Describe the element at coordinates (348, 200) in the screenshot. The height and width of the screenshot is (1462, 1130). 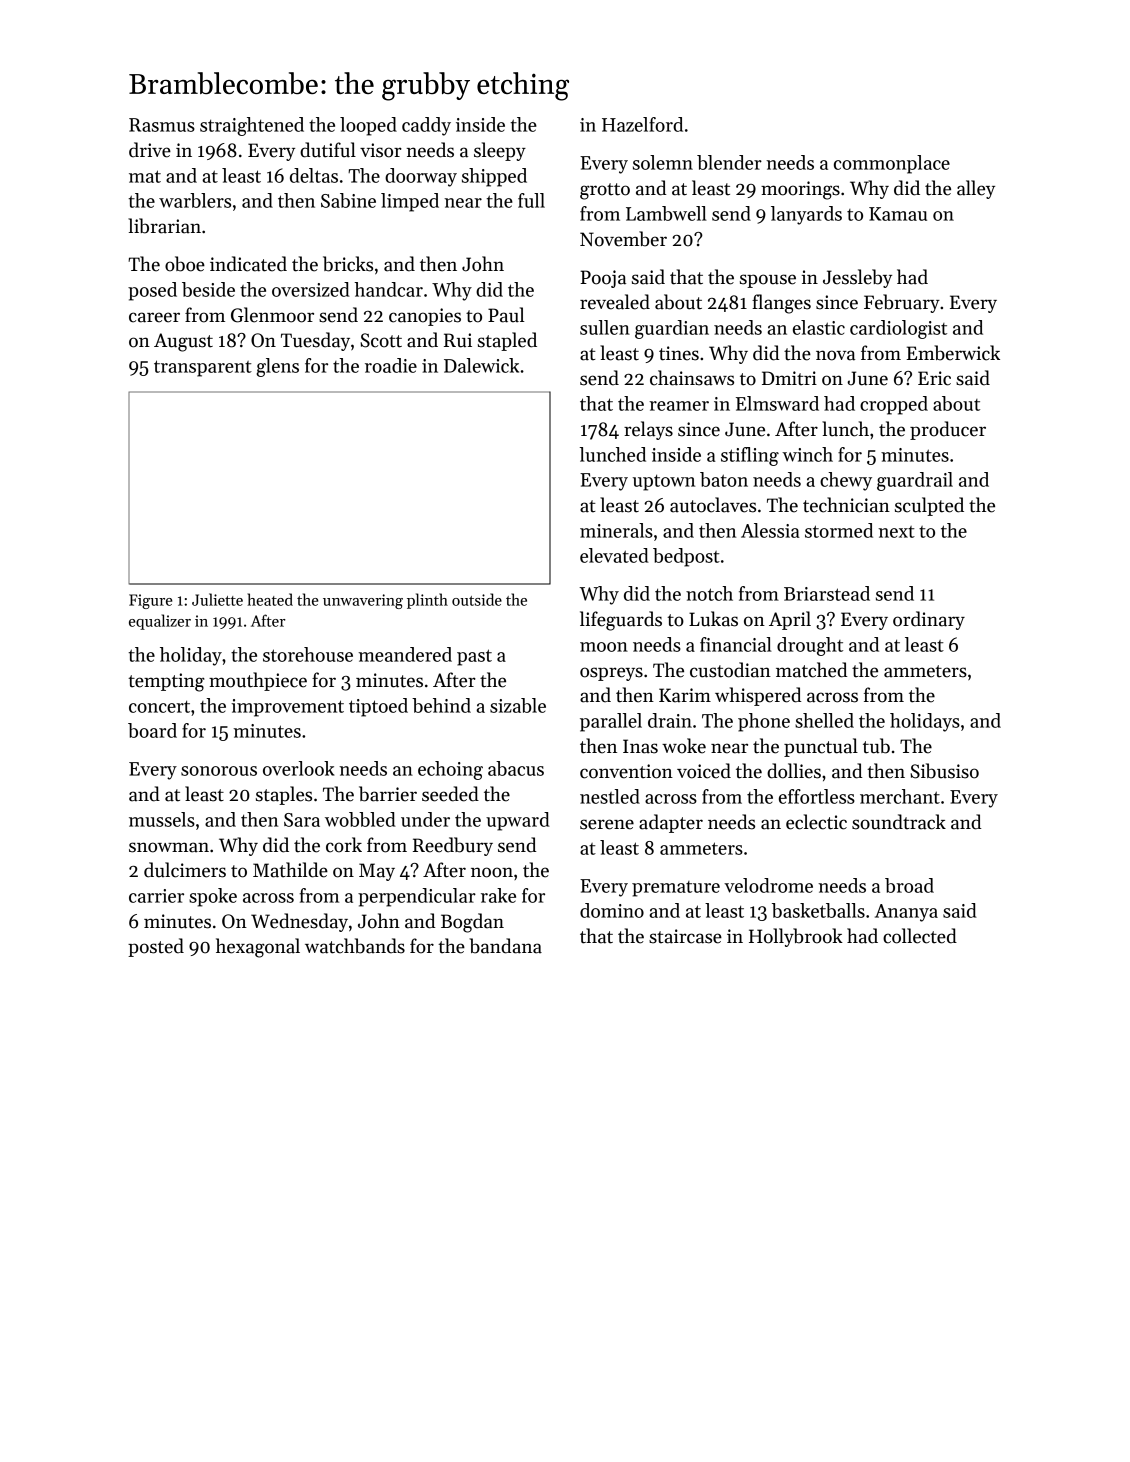
I see `Sabine` at that location.
